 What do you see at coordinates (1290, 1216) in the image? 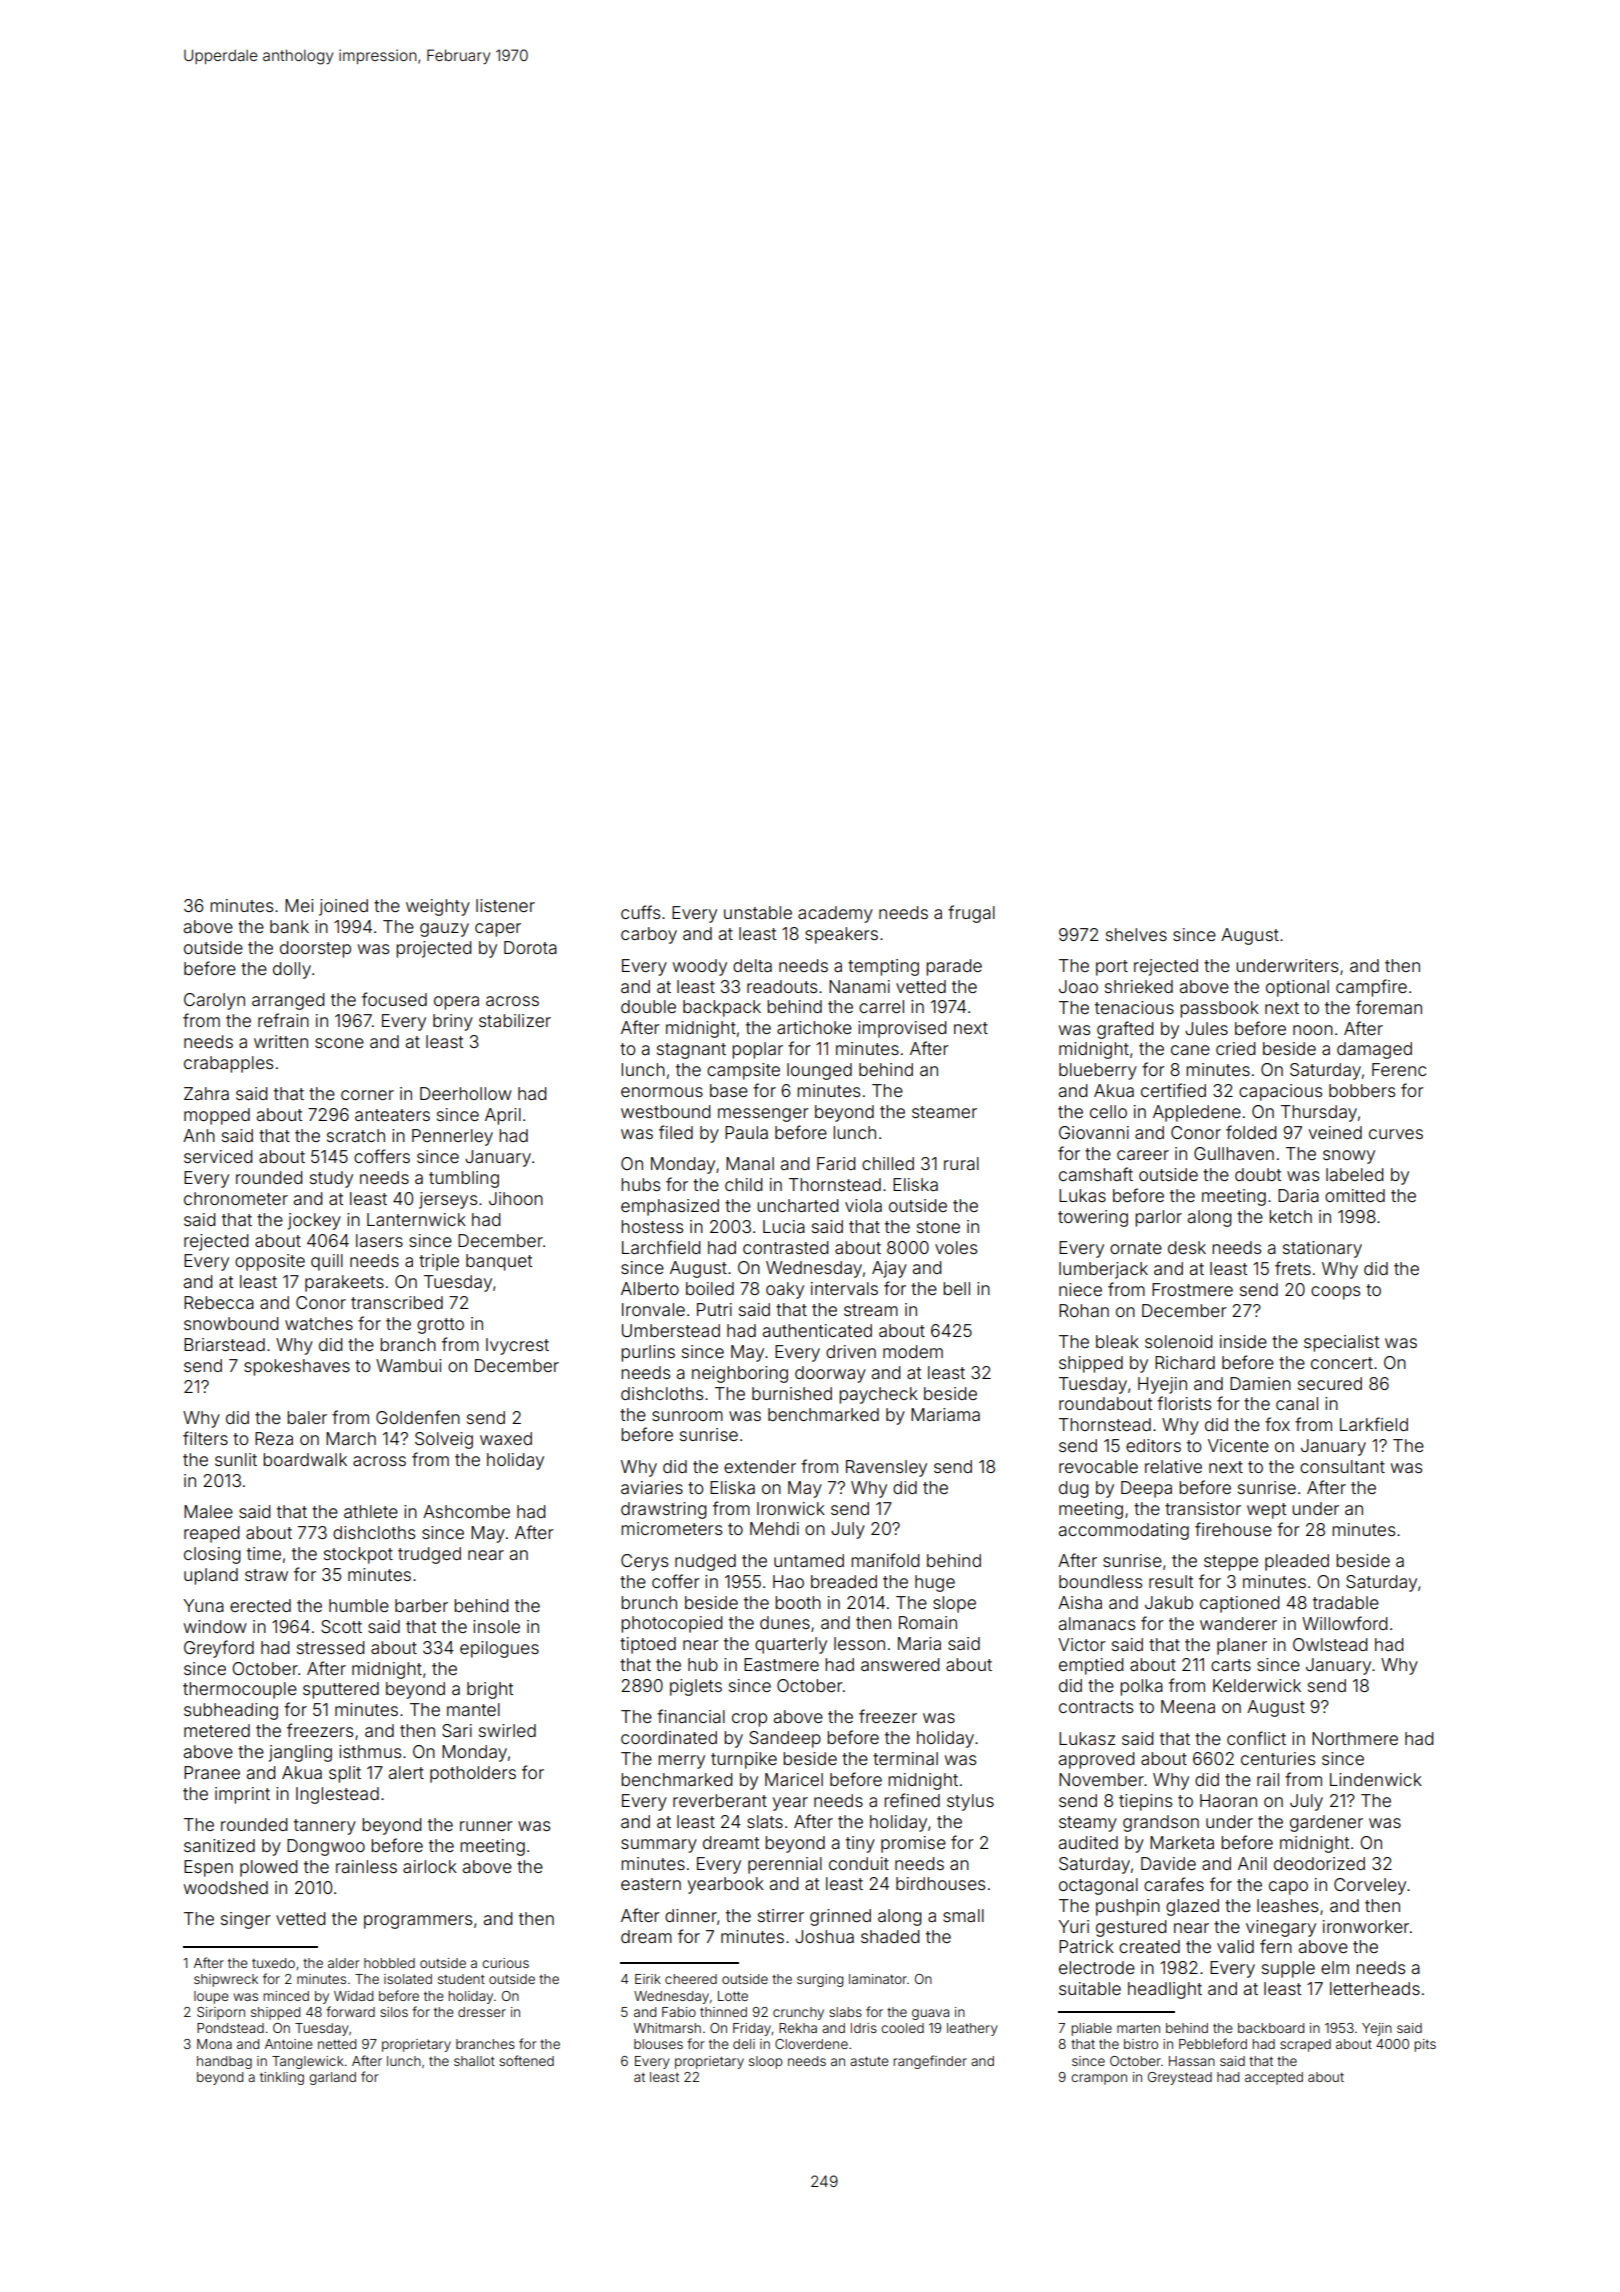
I see `ketch` at bounding box center [1290, 1216].
